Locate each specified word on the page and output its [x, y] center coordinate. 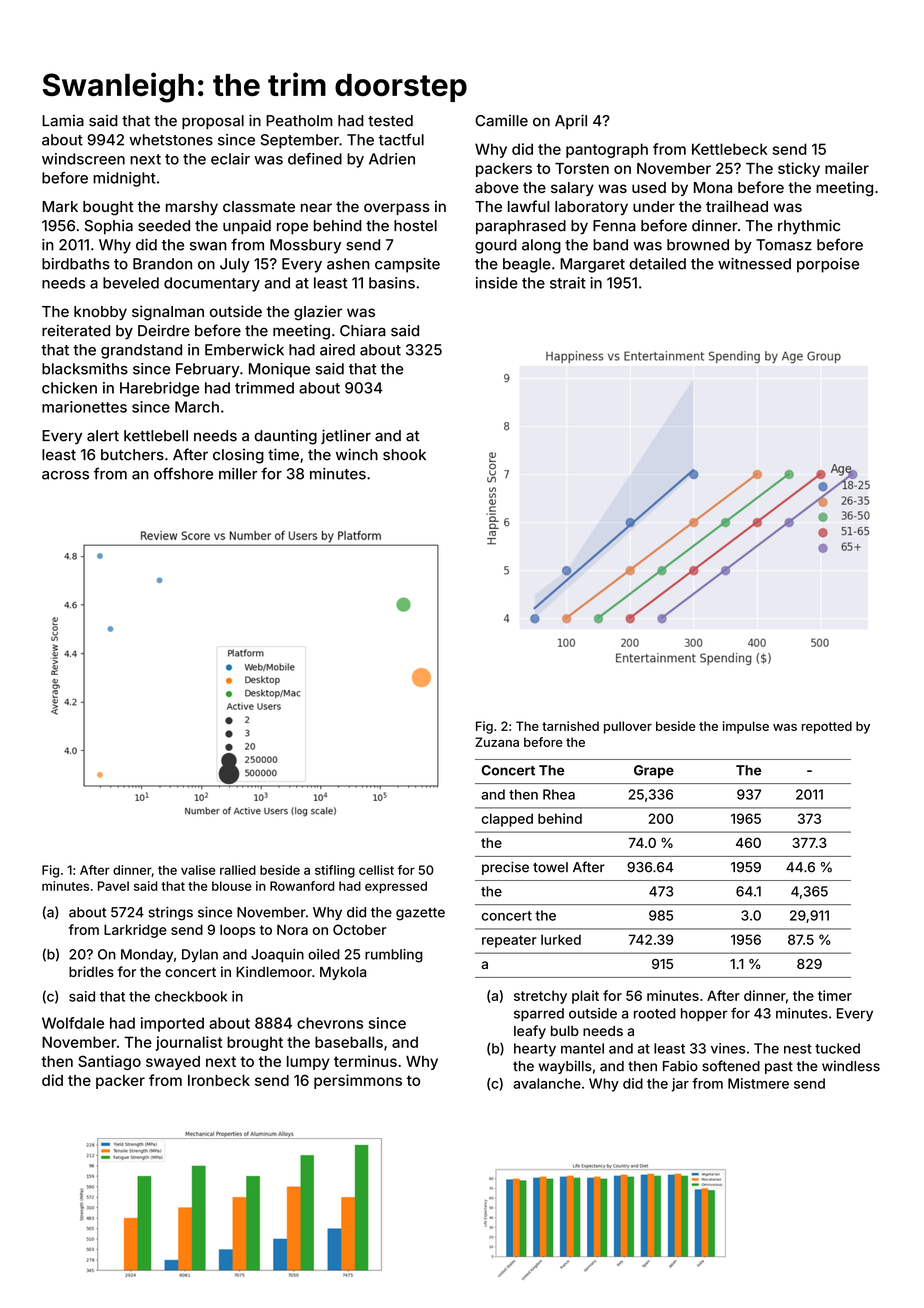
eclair [230, 159]
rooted [655, 1013]
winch [357, 454]
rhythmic [809, 227]
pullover [628, 727]
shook [404, 455]
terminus [365, 1061]
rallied [238, 870]
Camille [501, 121]
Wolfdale [73, 1023]
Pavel [113, 886]
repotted [827, 727]
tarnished [570, 726]
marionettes [84, 407]
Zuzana [497, 742]
